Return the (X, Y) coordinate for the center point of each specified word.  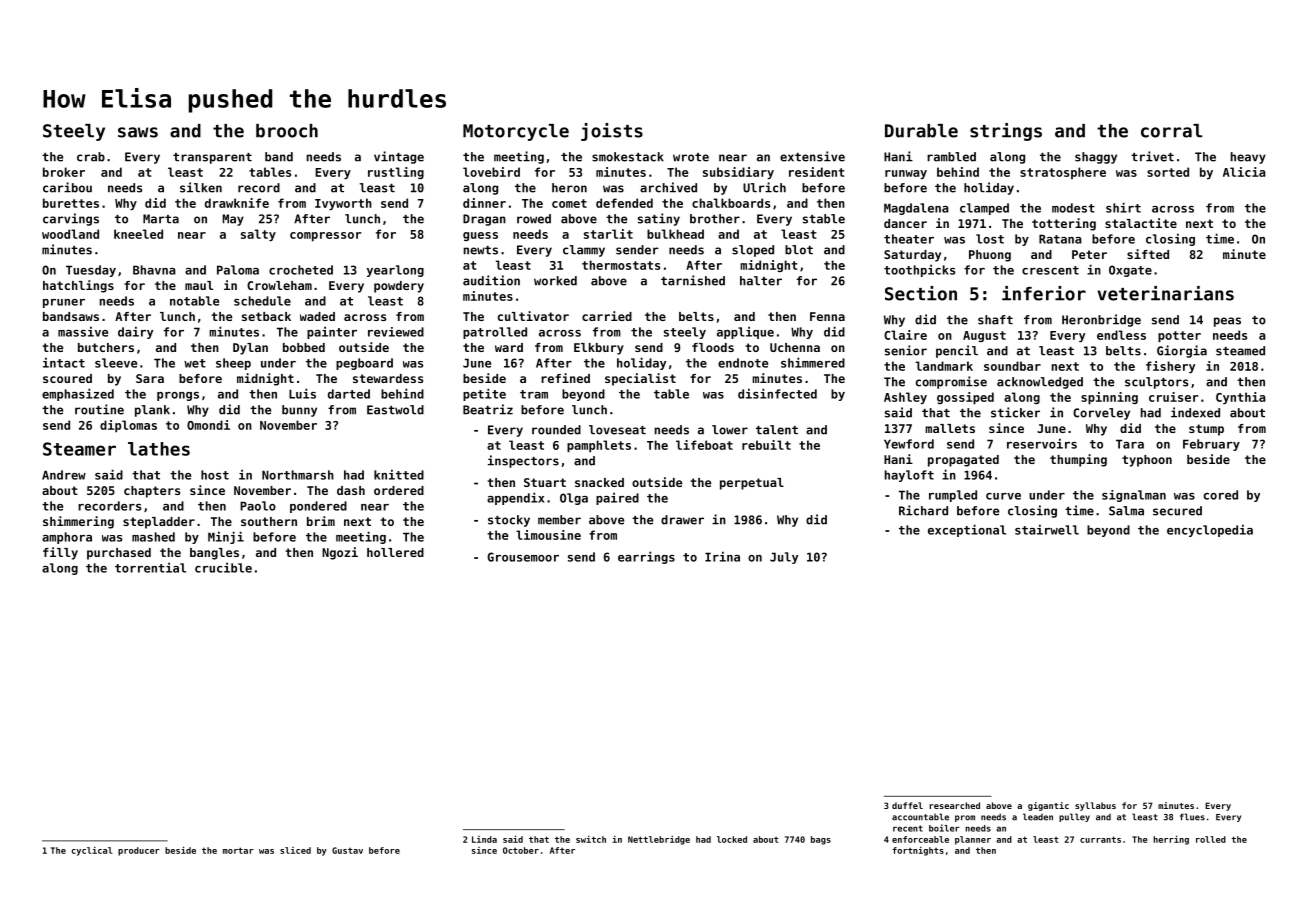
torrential (150, 567)
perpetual (752, 484)
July (784, 558)
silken (201, 187)
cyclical (92, 851)
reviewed (396, 332)
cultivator (533, 316)
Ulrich (764, 187)
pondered (318, 507)
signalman (1134, 496)
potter (1179, 337)
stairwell (1047, 529)
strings (1006, 132)
